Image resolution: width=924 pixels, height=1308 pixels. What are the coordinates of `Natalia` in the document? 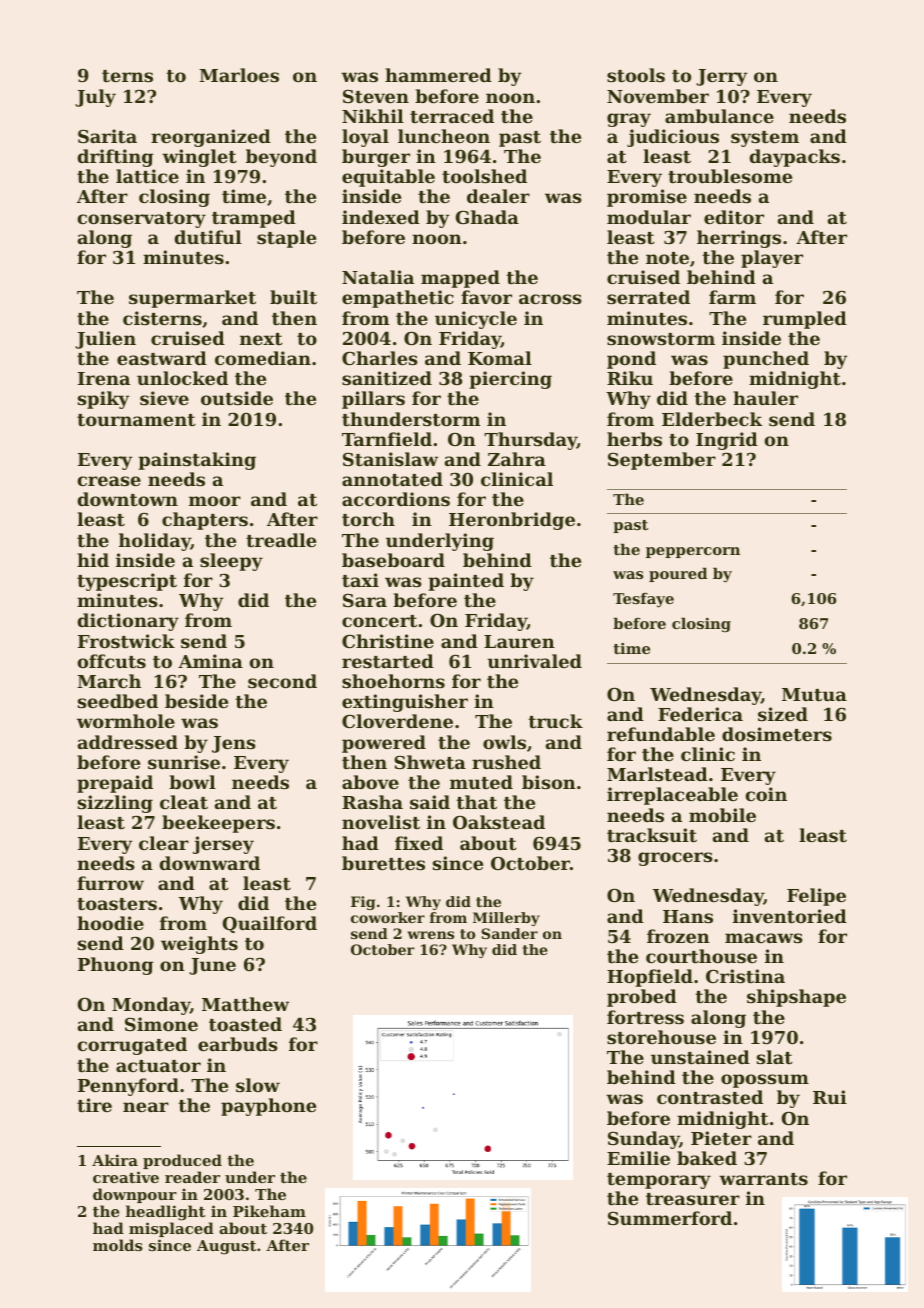 It's located at (378, 277).
